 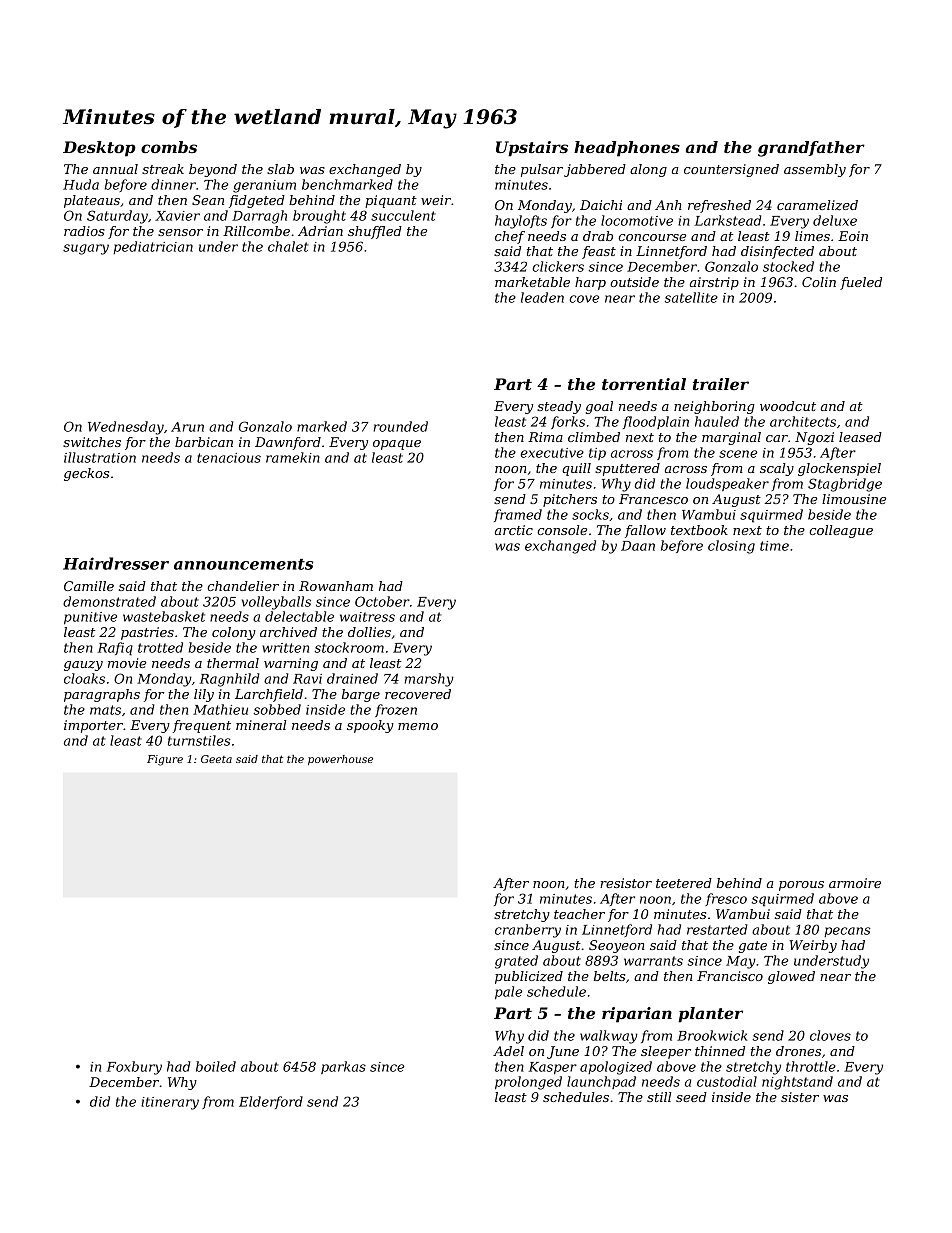 What do you see at coordinates (626, 883) in the screenshot?
I see `resistor` at bounding box center [626, 883].
